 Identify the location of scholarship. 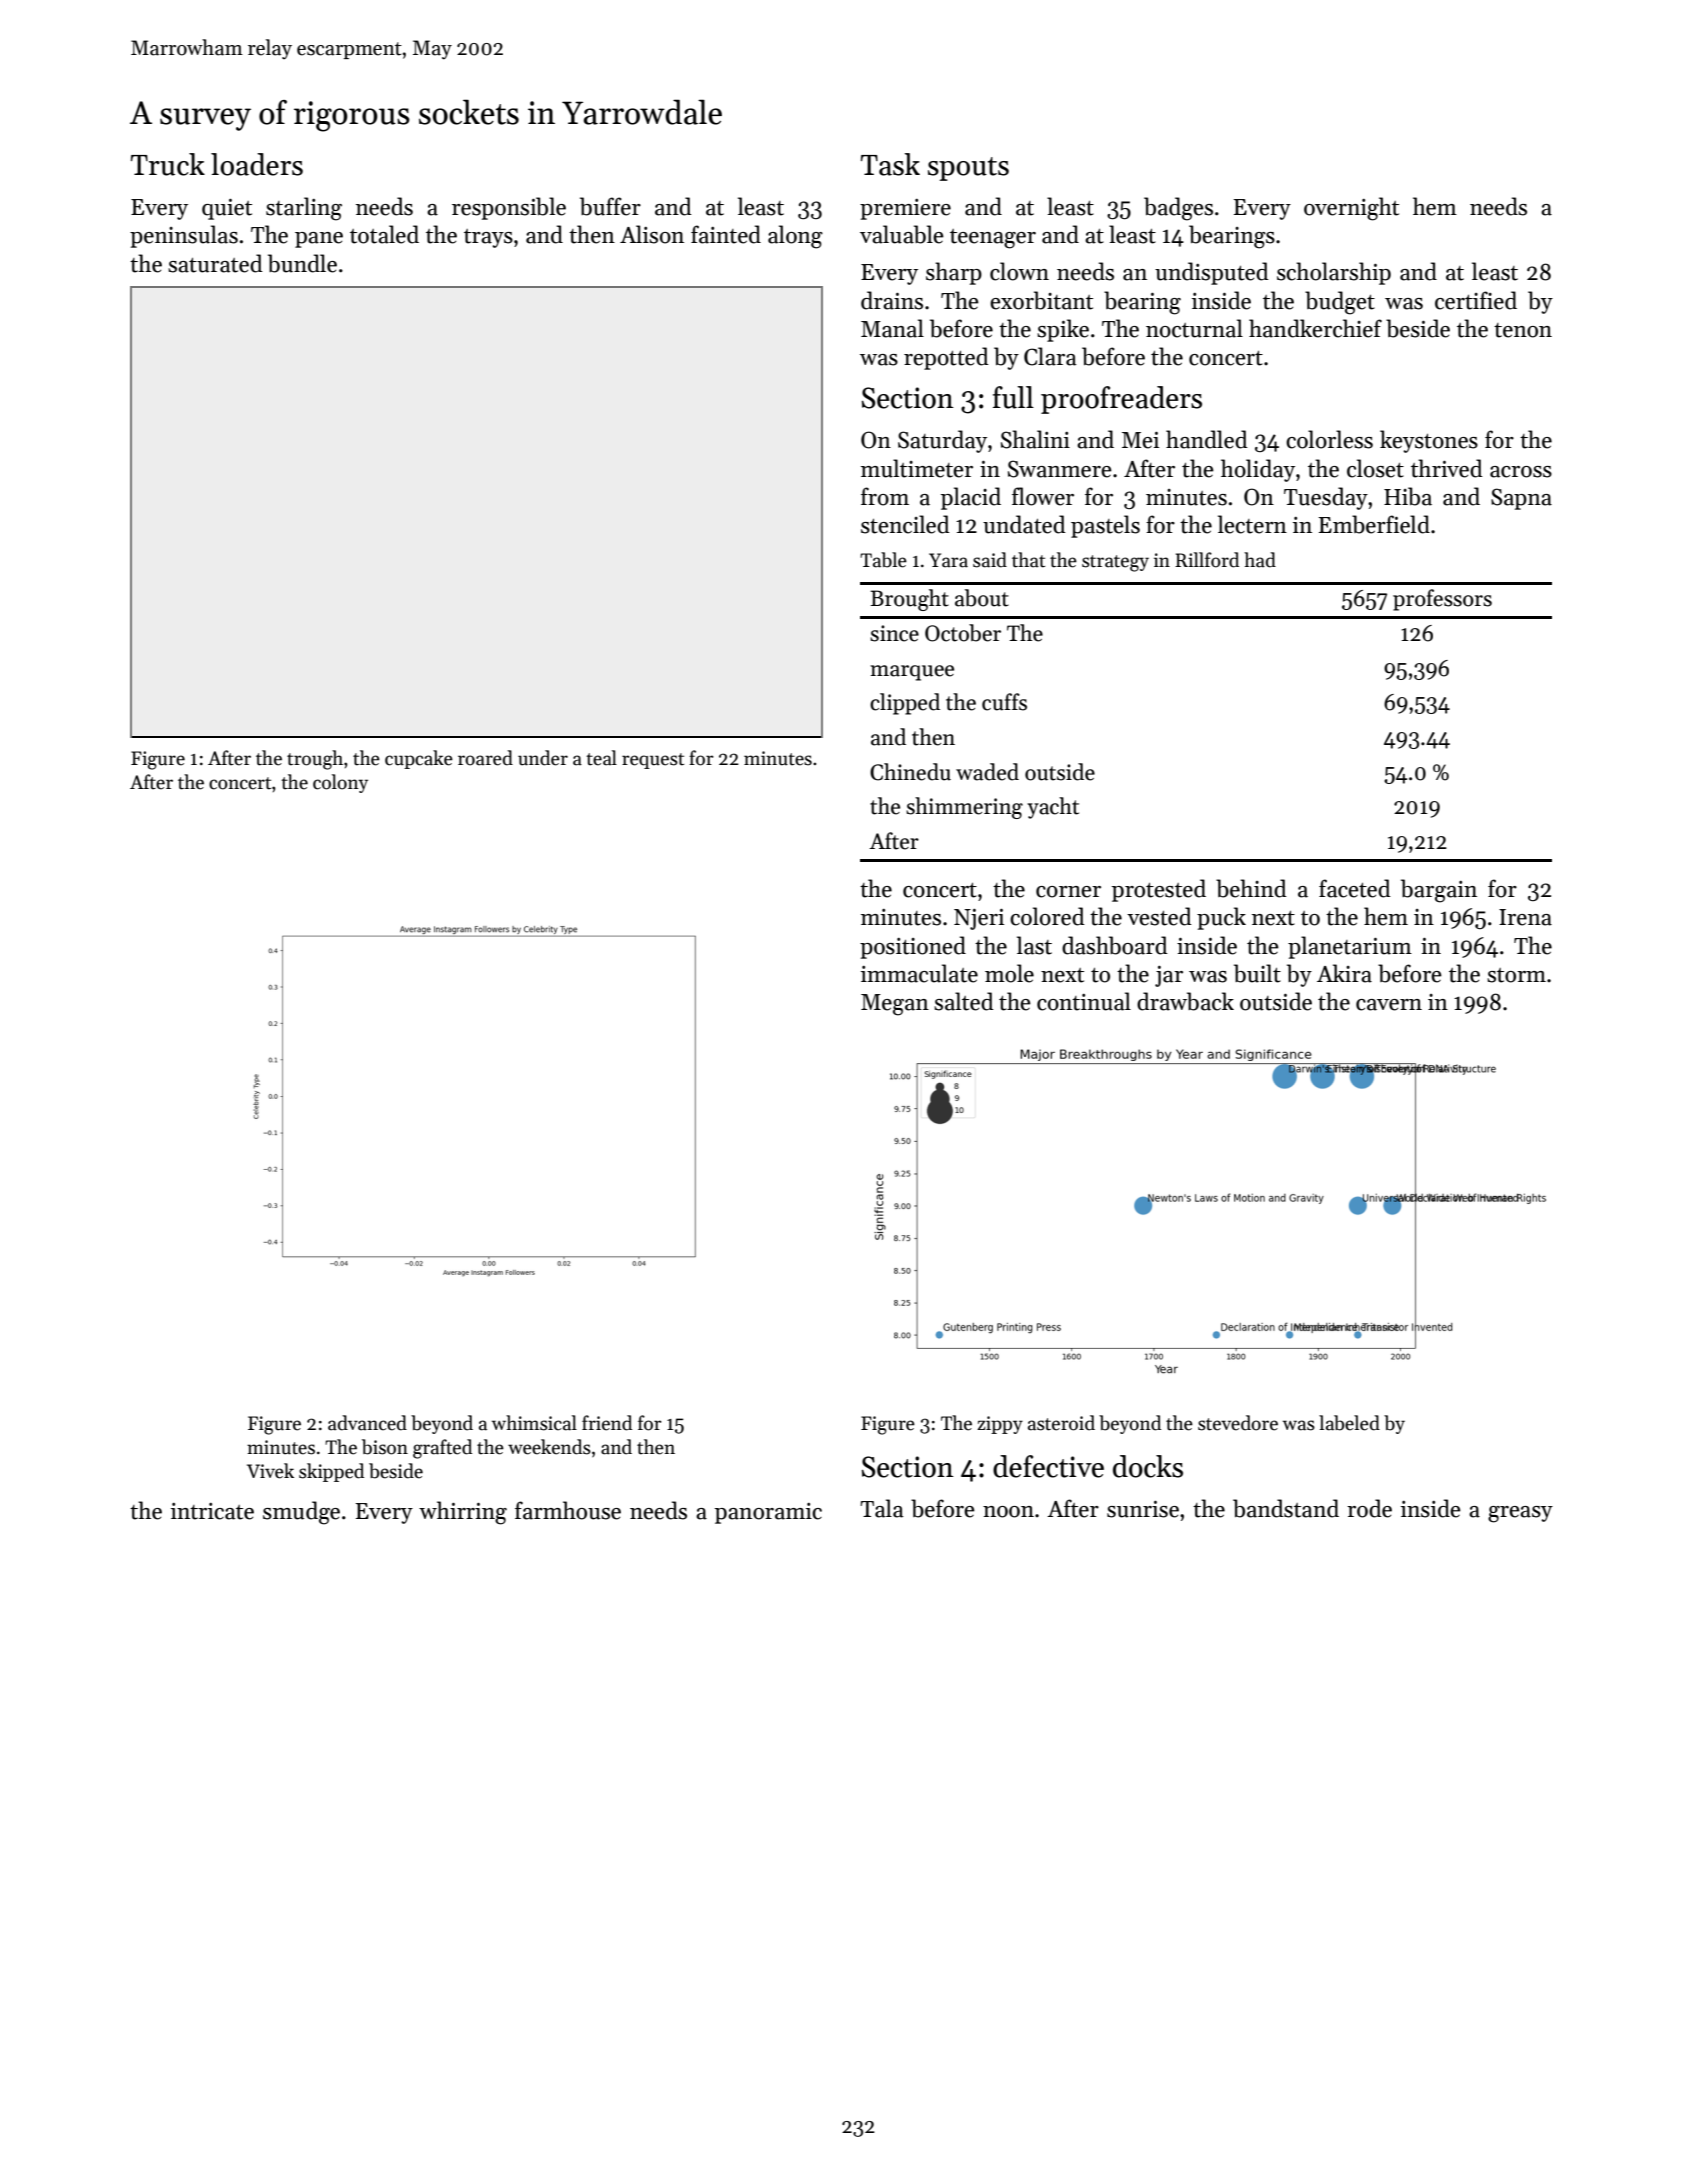
(1334, 273).
